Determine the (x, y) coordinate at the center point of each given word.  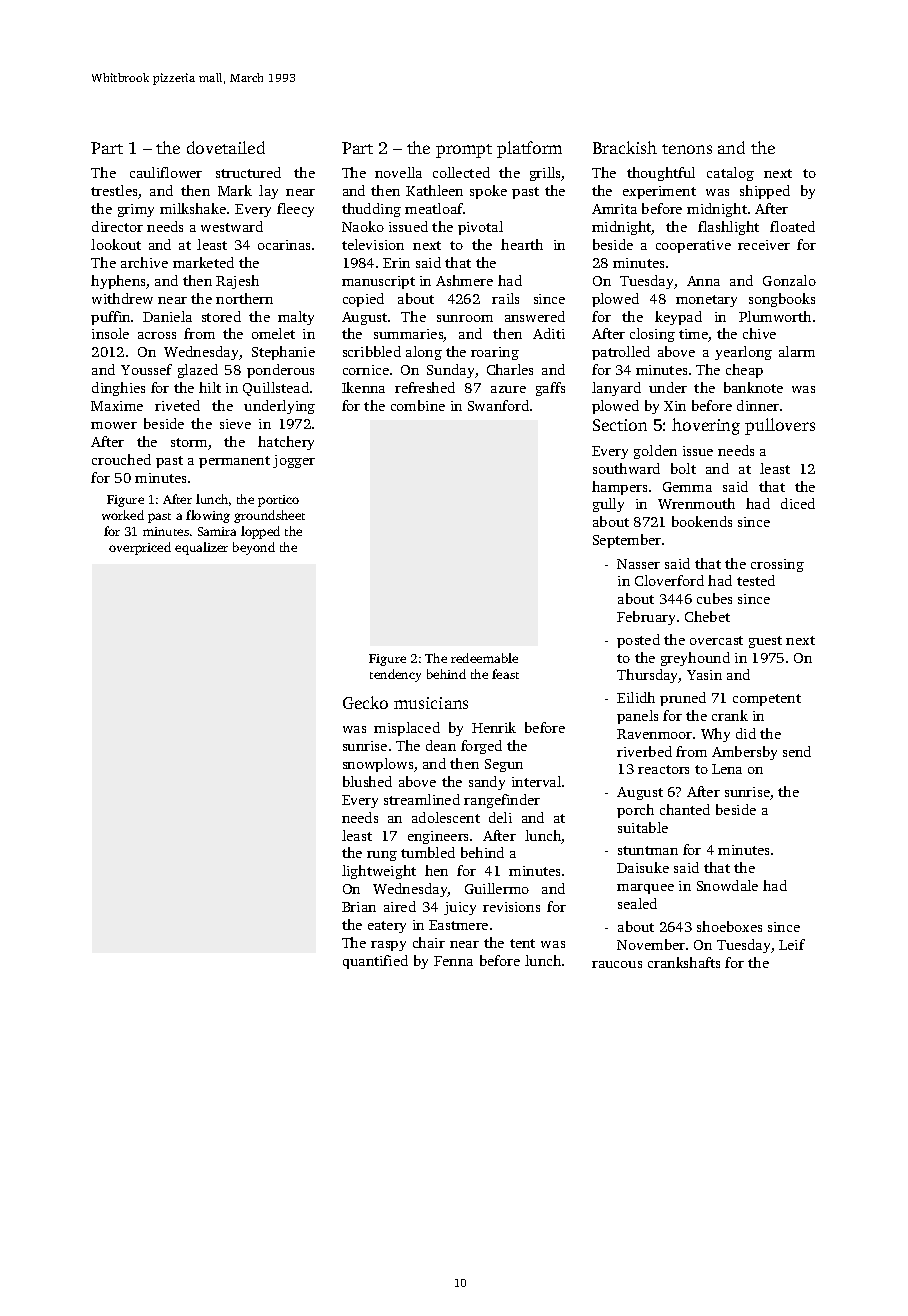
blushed (367, 781)
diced (798, 503)
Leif (792, 944)
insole (110, 333)
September (627, 541)
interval (536, 781)
